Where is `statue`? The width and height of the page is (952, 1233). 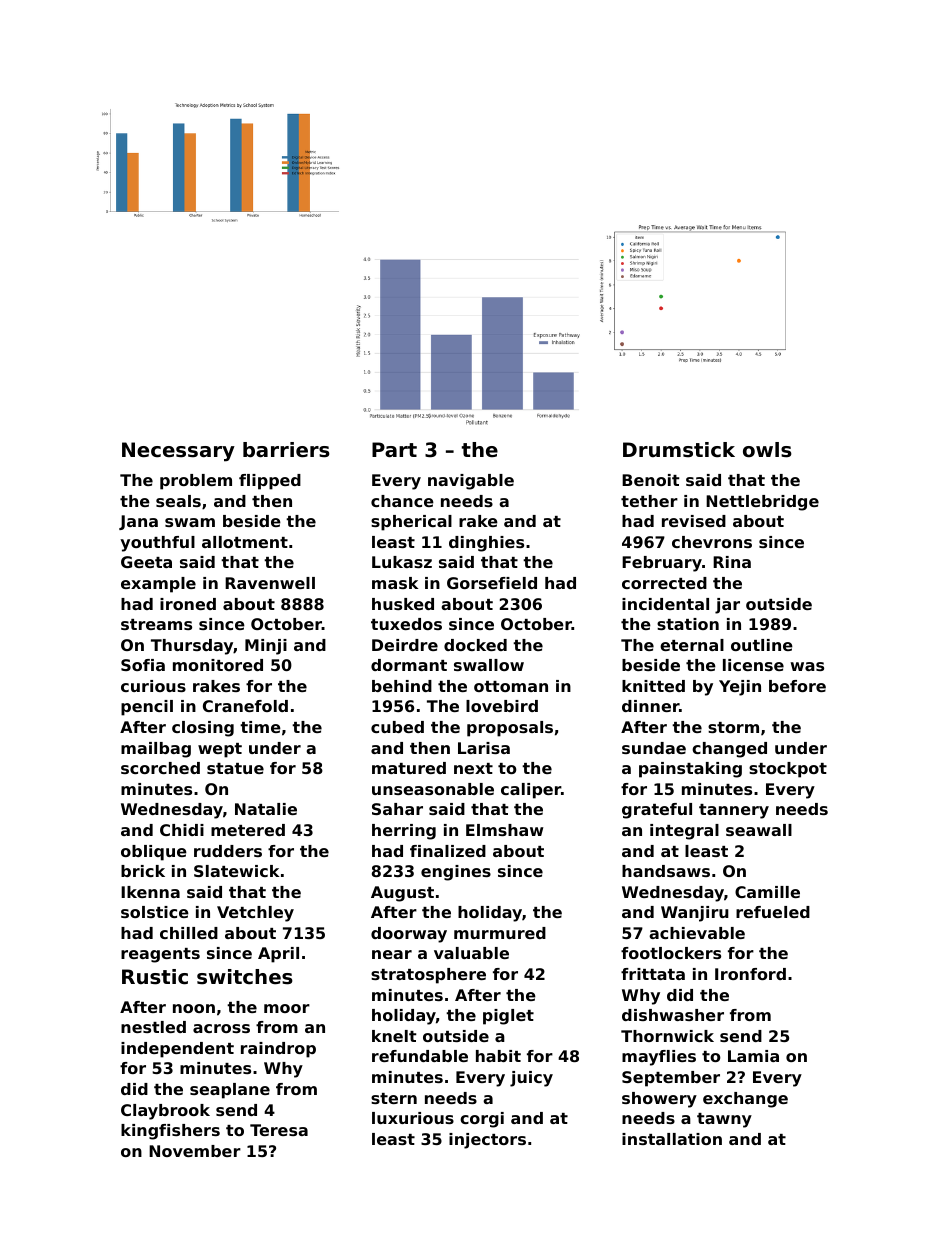
statue is located at coordinates (235, 768).
